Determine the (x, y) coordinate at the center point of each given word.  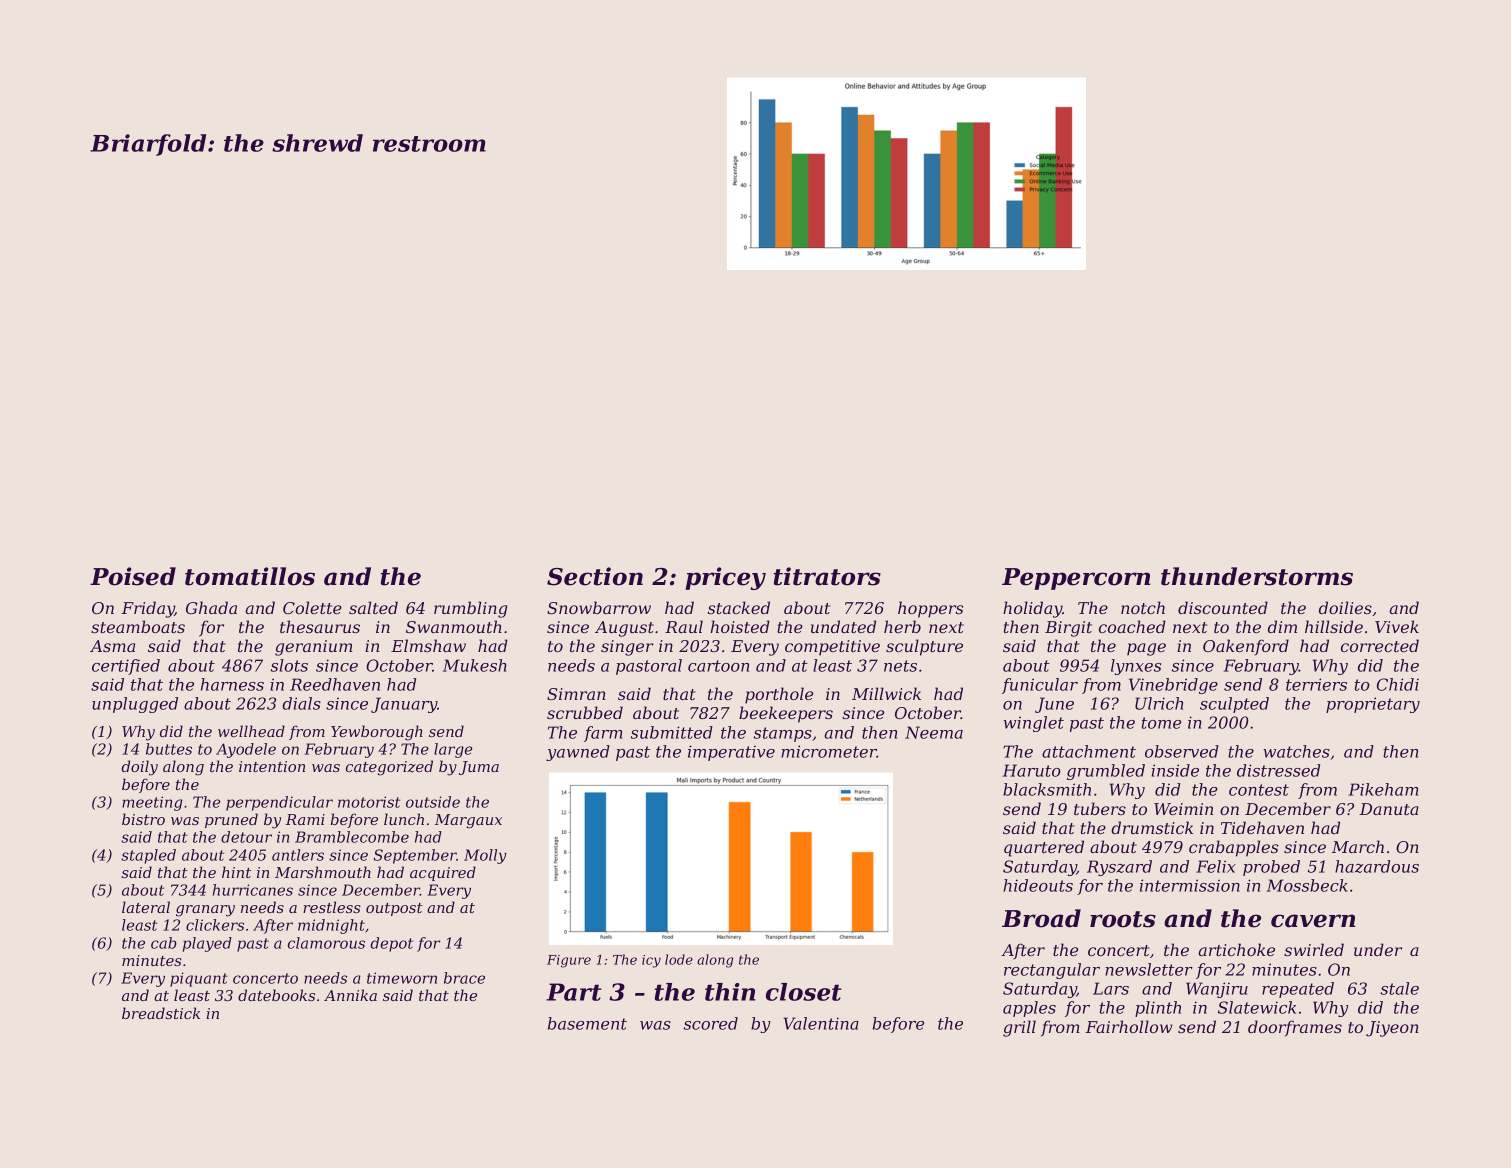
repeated (1298, 990)
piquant (199, 979)
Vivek (1397, 626)
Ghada (211, 607)
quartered (1044, 848)
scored (711, 1023)
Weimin (1183, 809)
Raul (684, 626)
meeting (152, 803)
